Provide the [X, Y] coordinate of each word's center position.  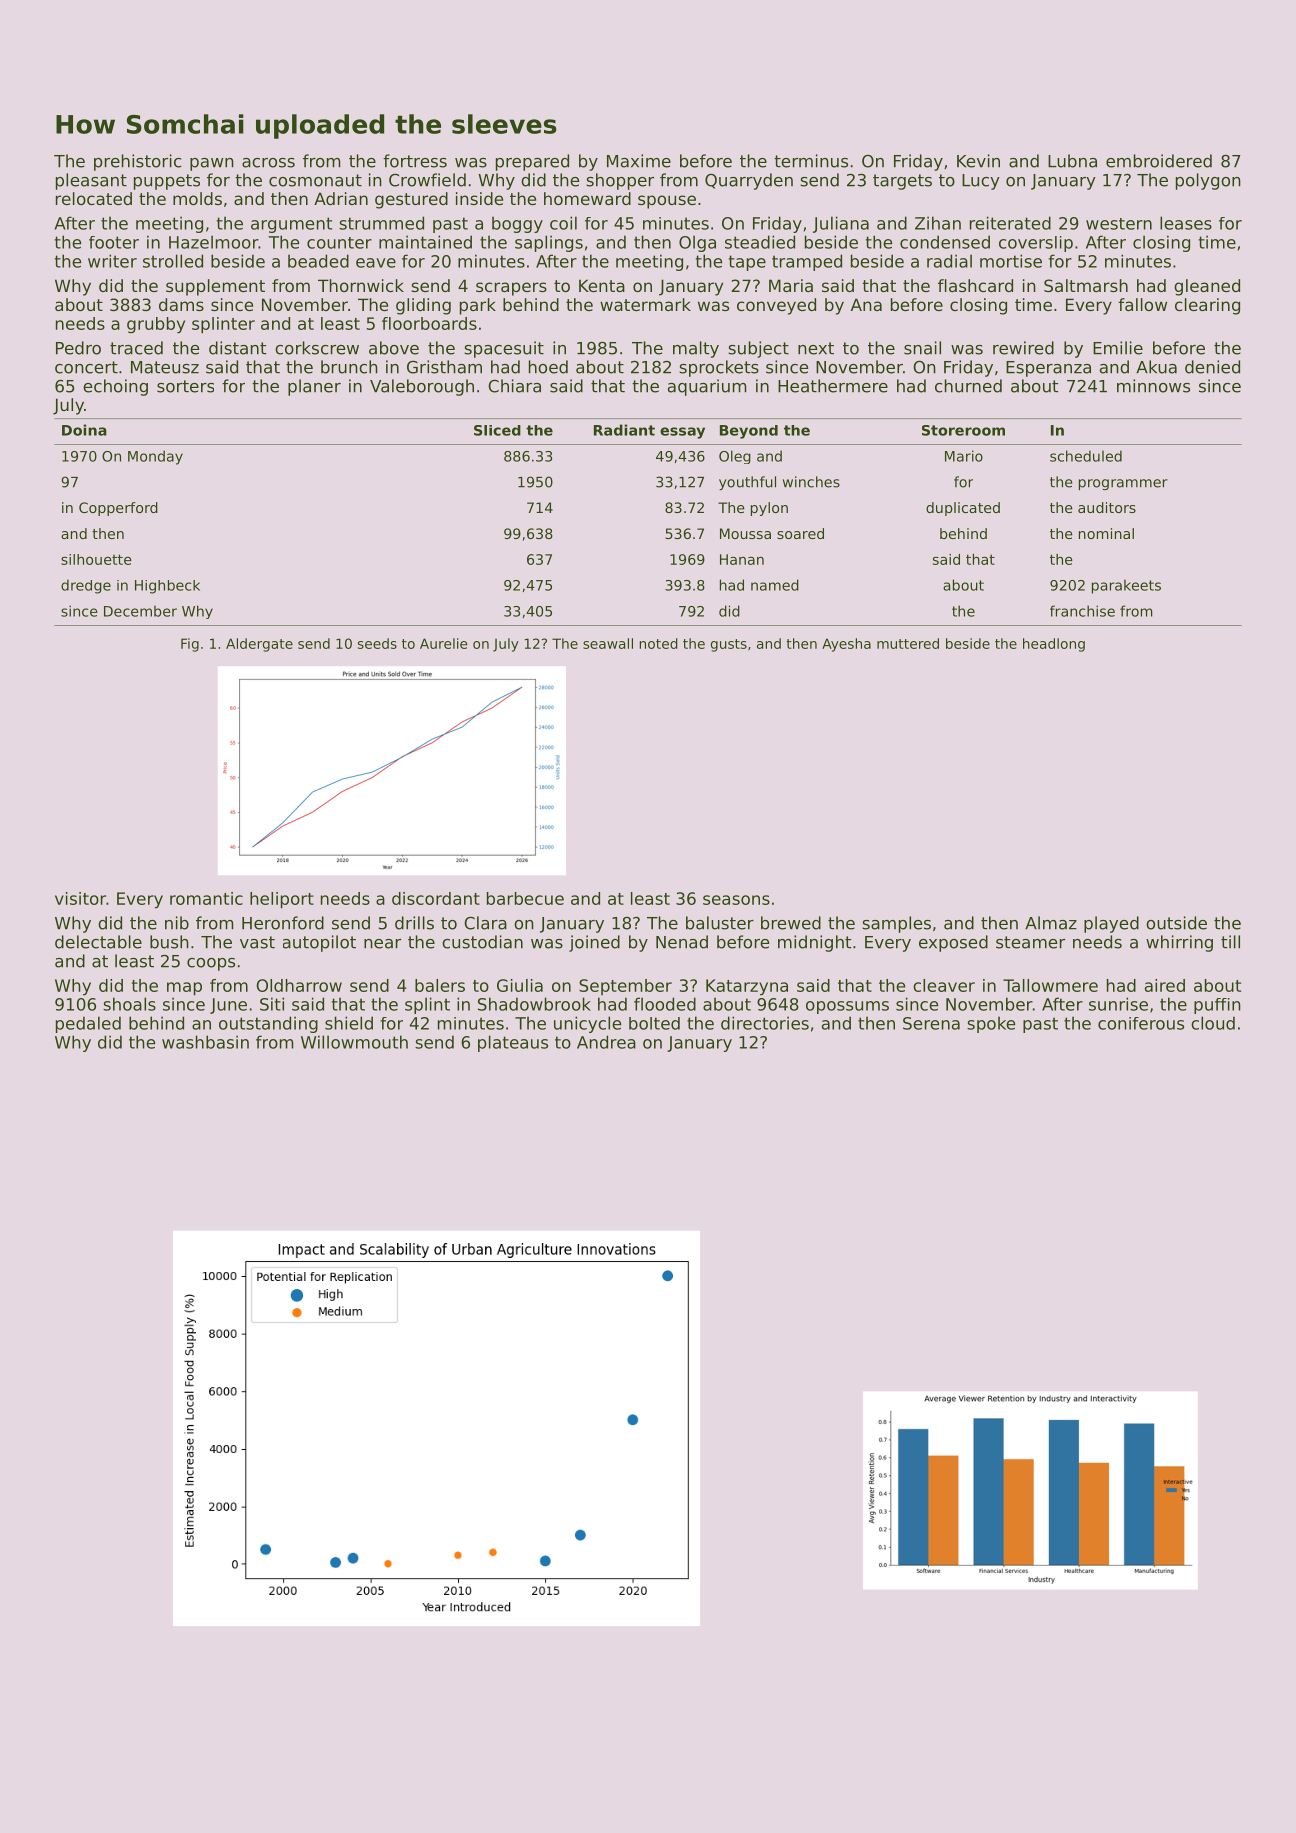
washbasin [205, 1042]
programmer [1123, 484]
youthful [747, 483]
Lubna [1072, 161]
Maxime [639, 161]
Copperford [118, 509]
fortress [415, 161]
